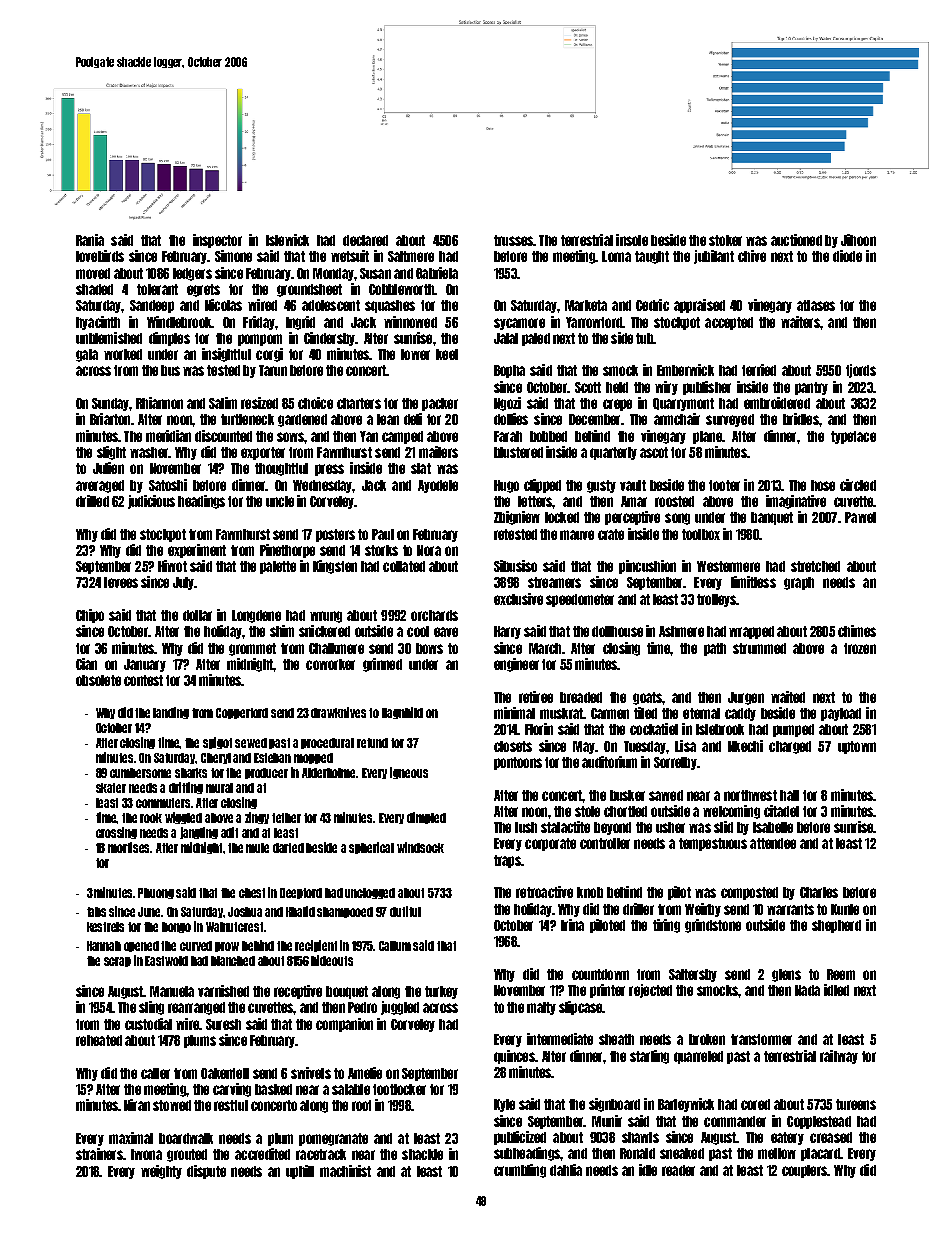  Describe the element at coordinates (227, 947) in the screenshot. I see `prow` at that location.
